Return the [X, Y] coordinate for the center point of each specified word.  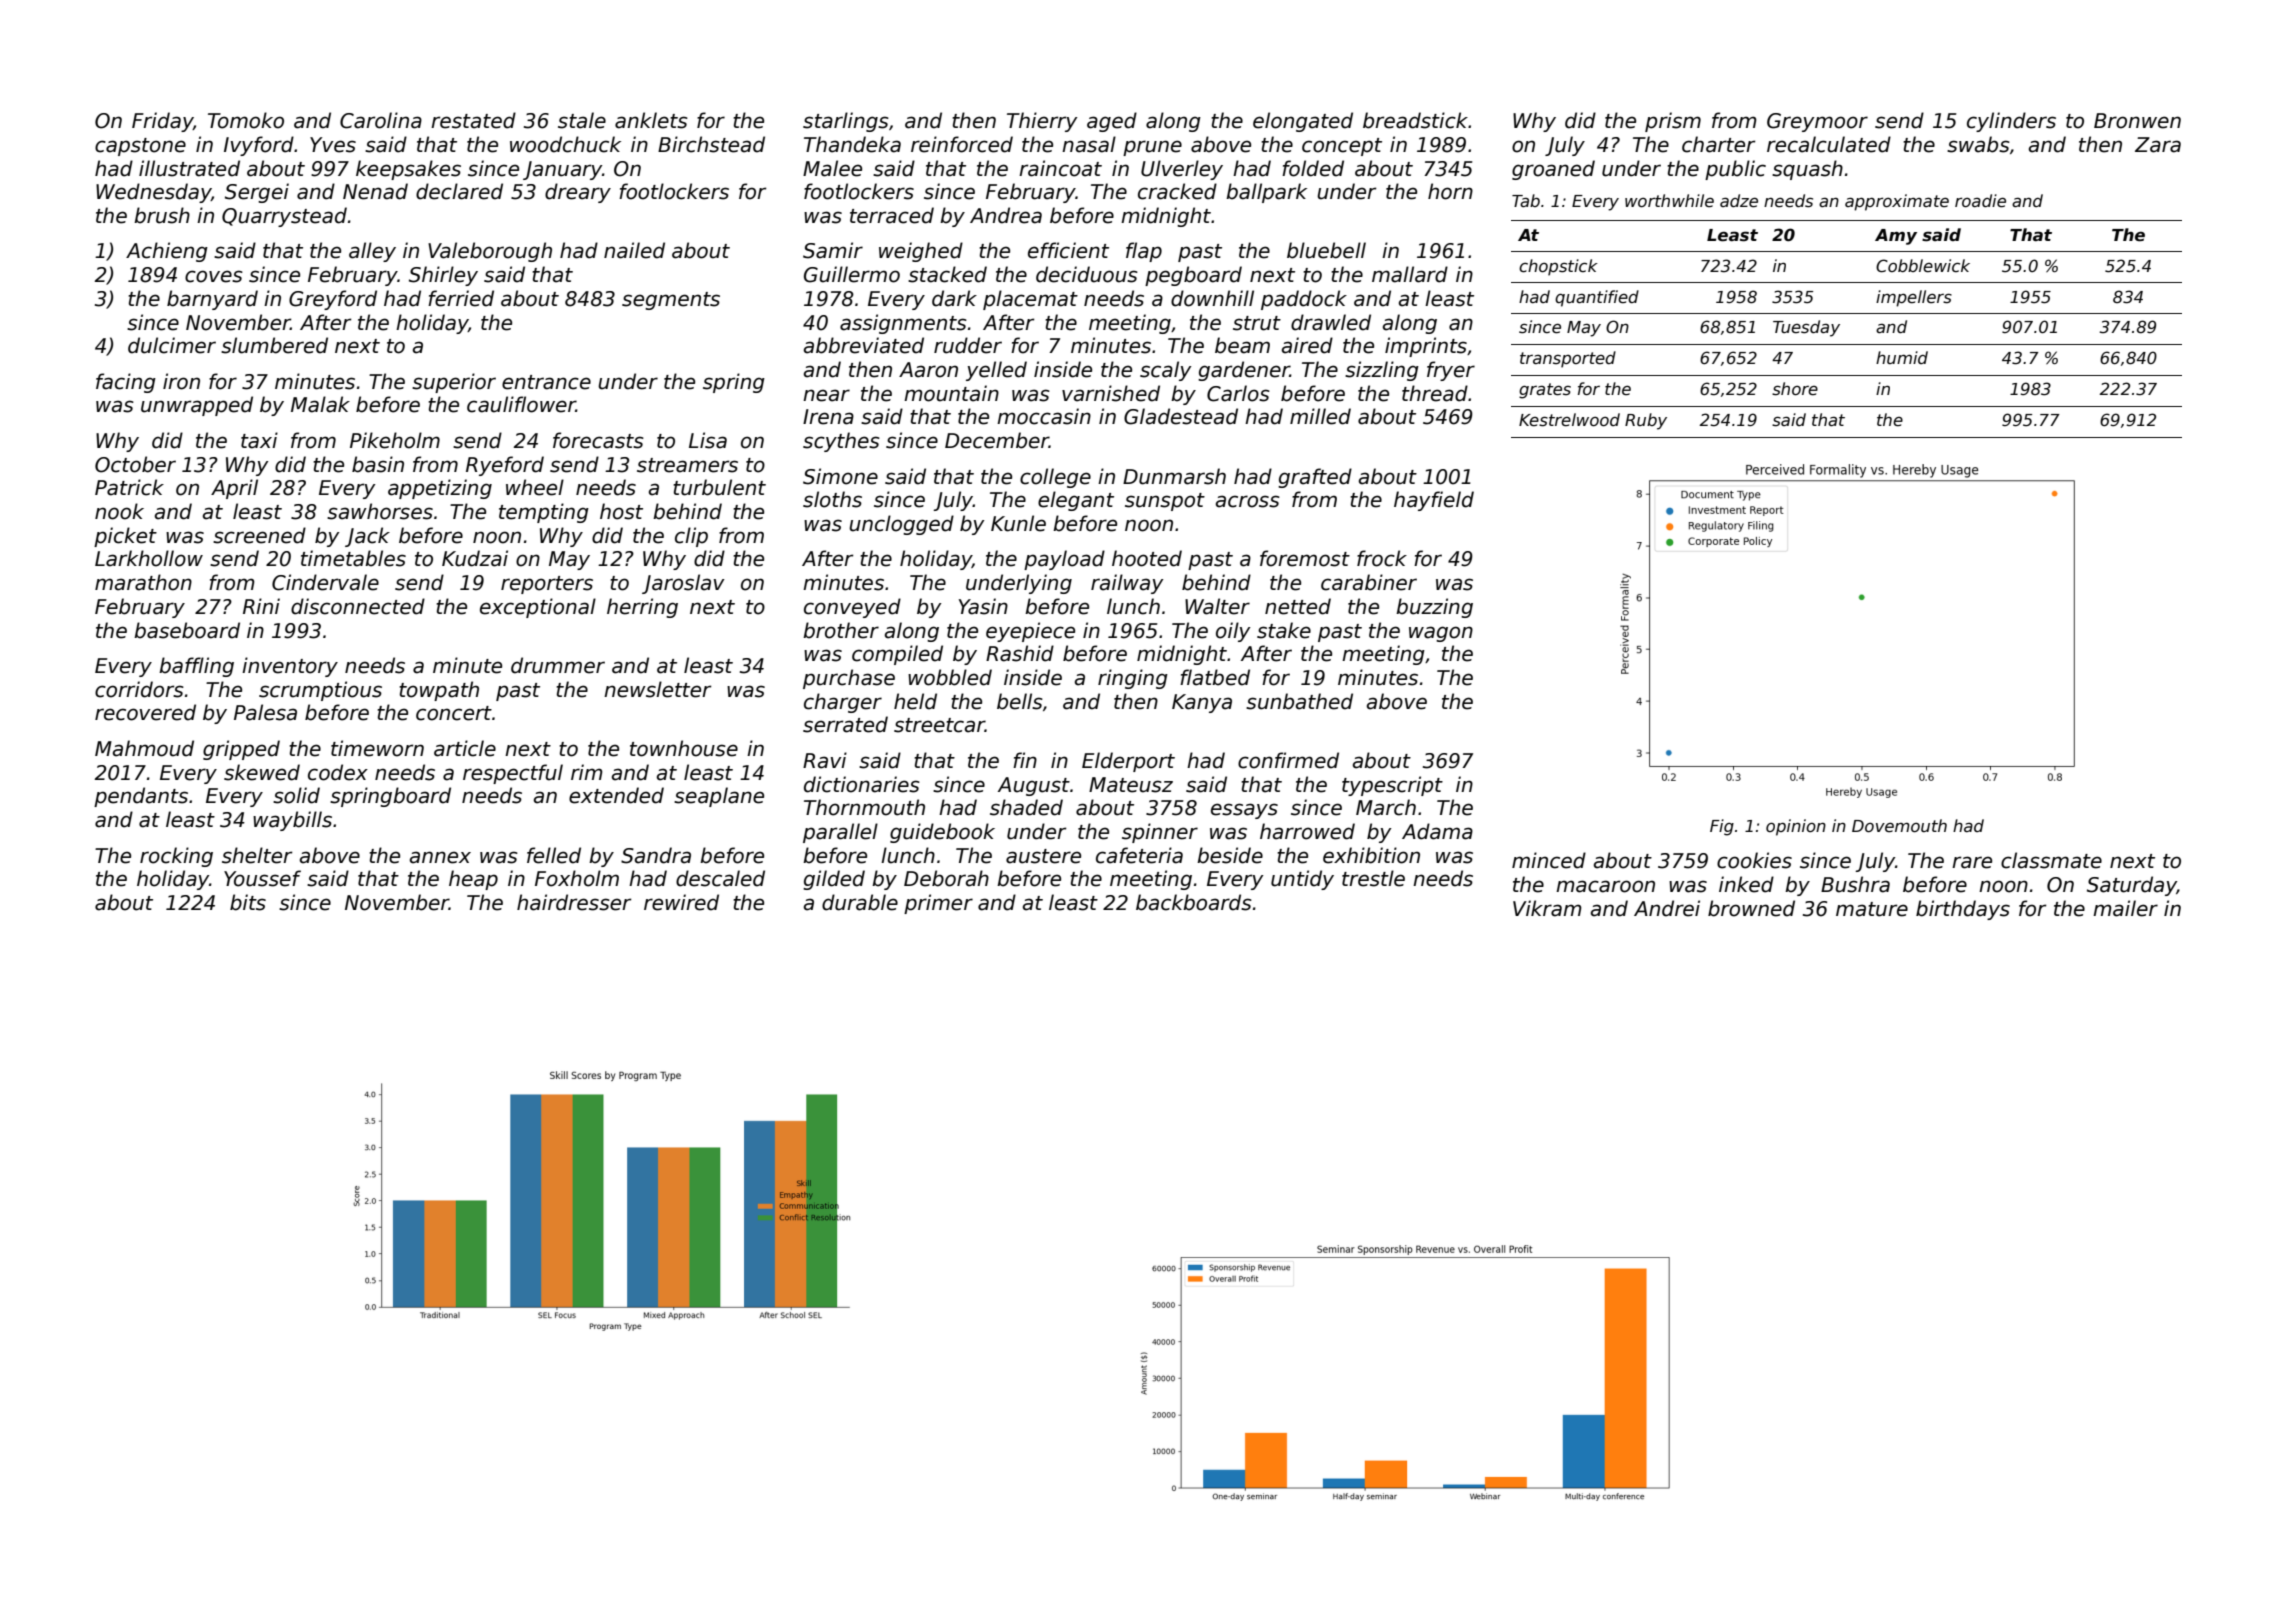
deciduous [1087, 274]
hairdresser [574, 902]
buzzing [1434, 608]
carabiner [1369, 582]
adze [1739, 201]
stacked [947, 274]
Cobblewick [1923, 266]
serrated [845, 724]
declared [459, 191]
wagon [1441, 634]
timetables [353, 558]
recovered [145, 712]
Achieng [167, 252]
